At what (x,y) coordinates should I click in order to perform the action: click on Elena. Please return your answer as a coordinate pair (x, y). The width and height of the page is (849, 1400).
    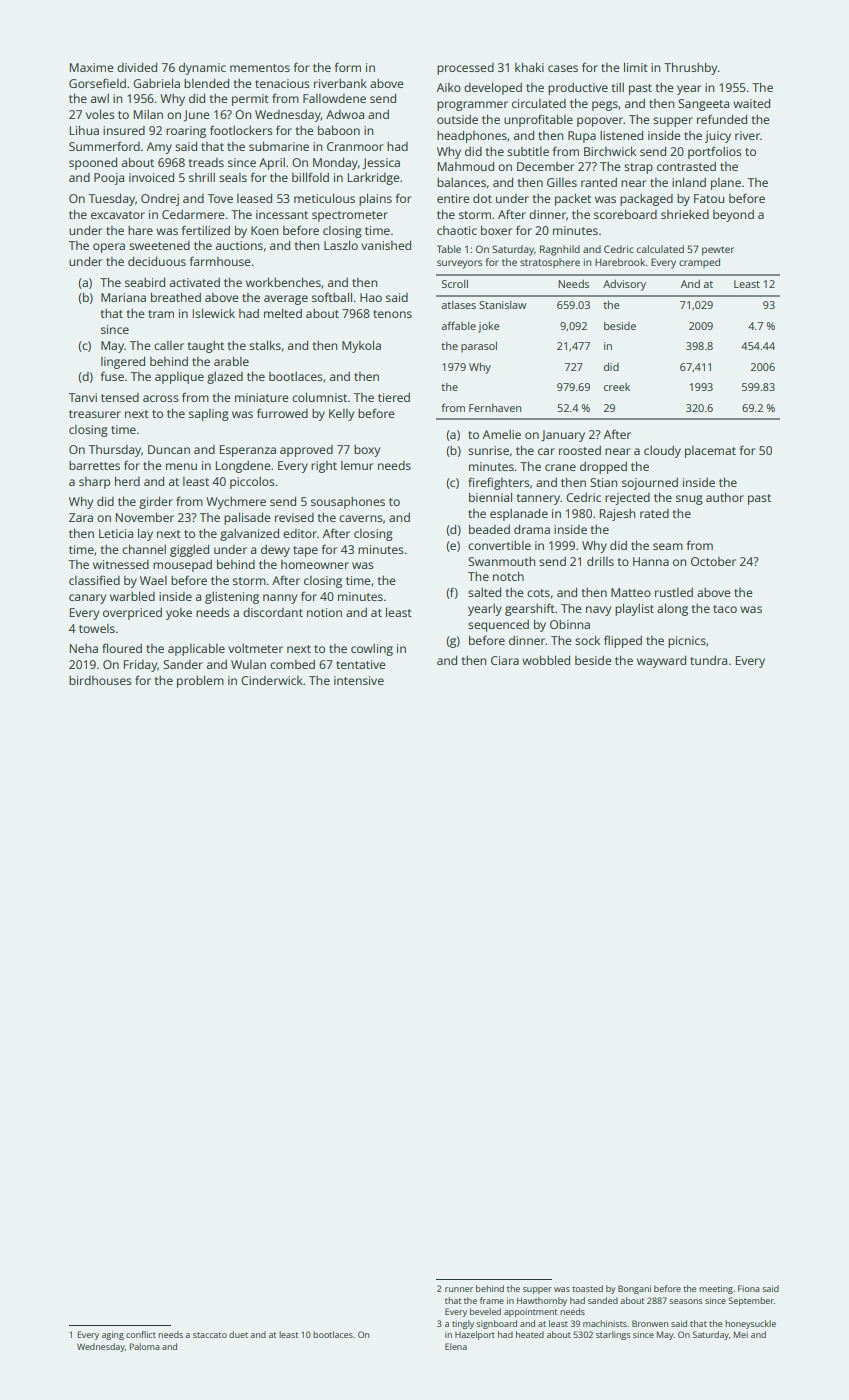
    Looking at the image, I should click on (456, 1346).
